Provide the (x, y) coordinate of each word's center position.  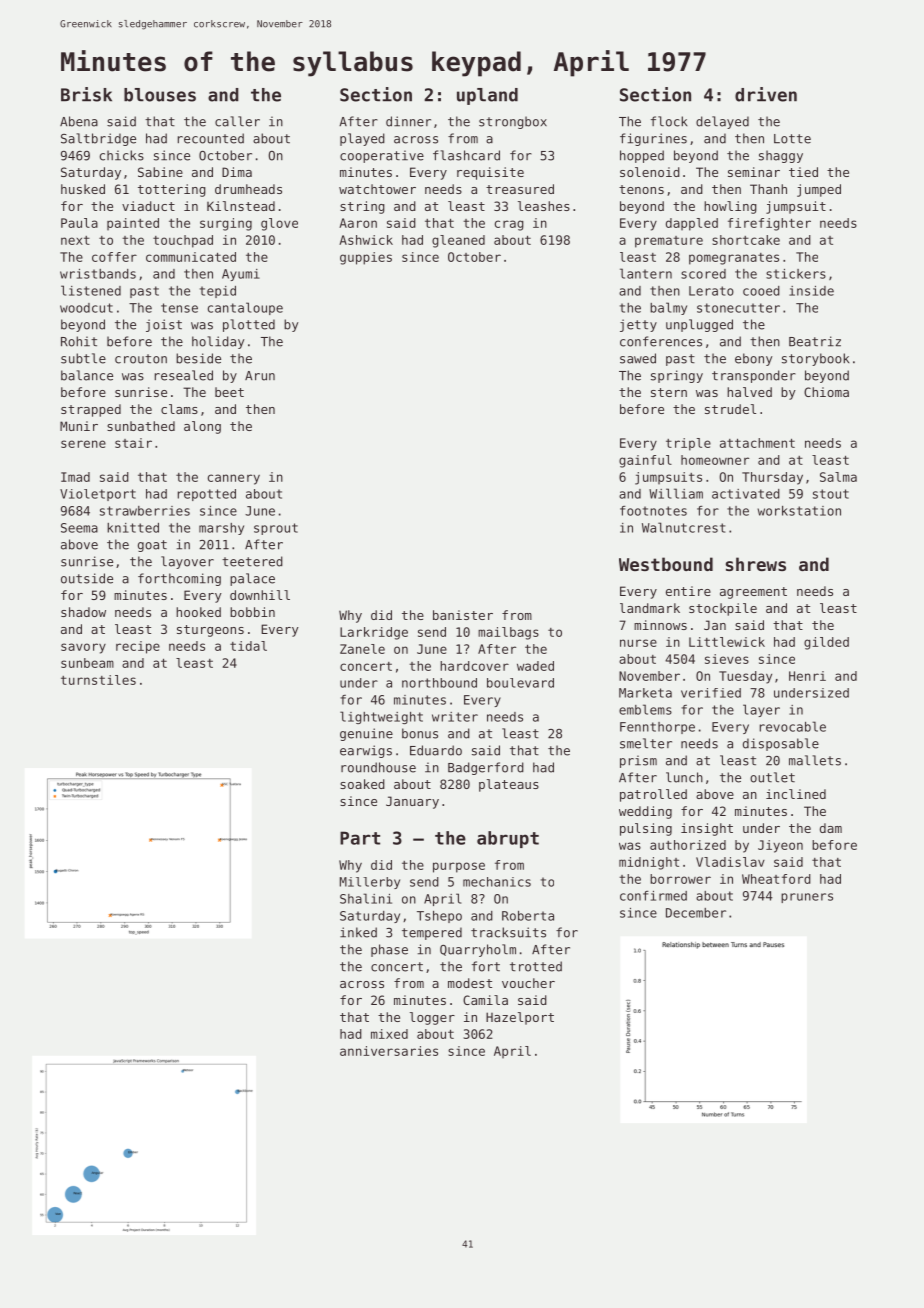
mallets (815, 760)
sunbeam (87, 663)
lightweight (381, 717)
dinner (408, 121)
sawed (638, 358)
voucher (528, 983)
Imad (75, 477)
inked (358, 932)
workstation (799, 511)
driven (766, 94)
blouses (160, 95)
